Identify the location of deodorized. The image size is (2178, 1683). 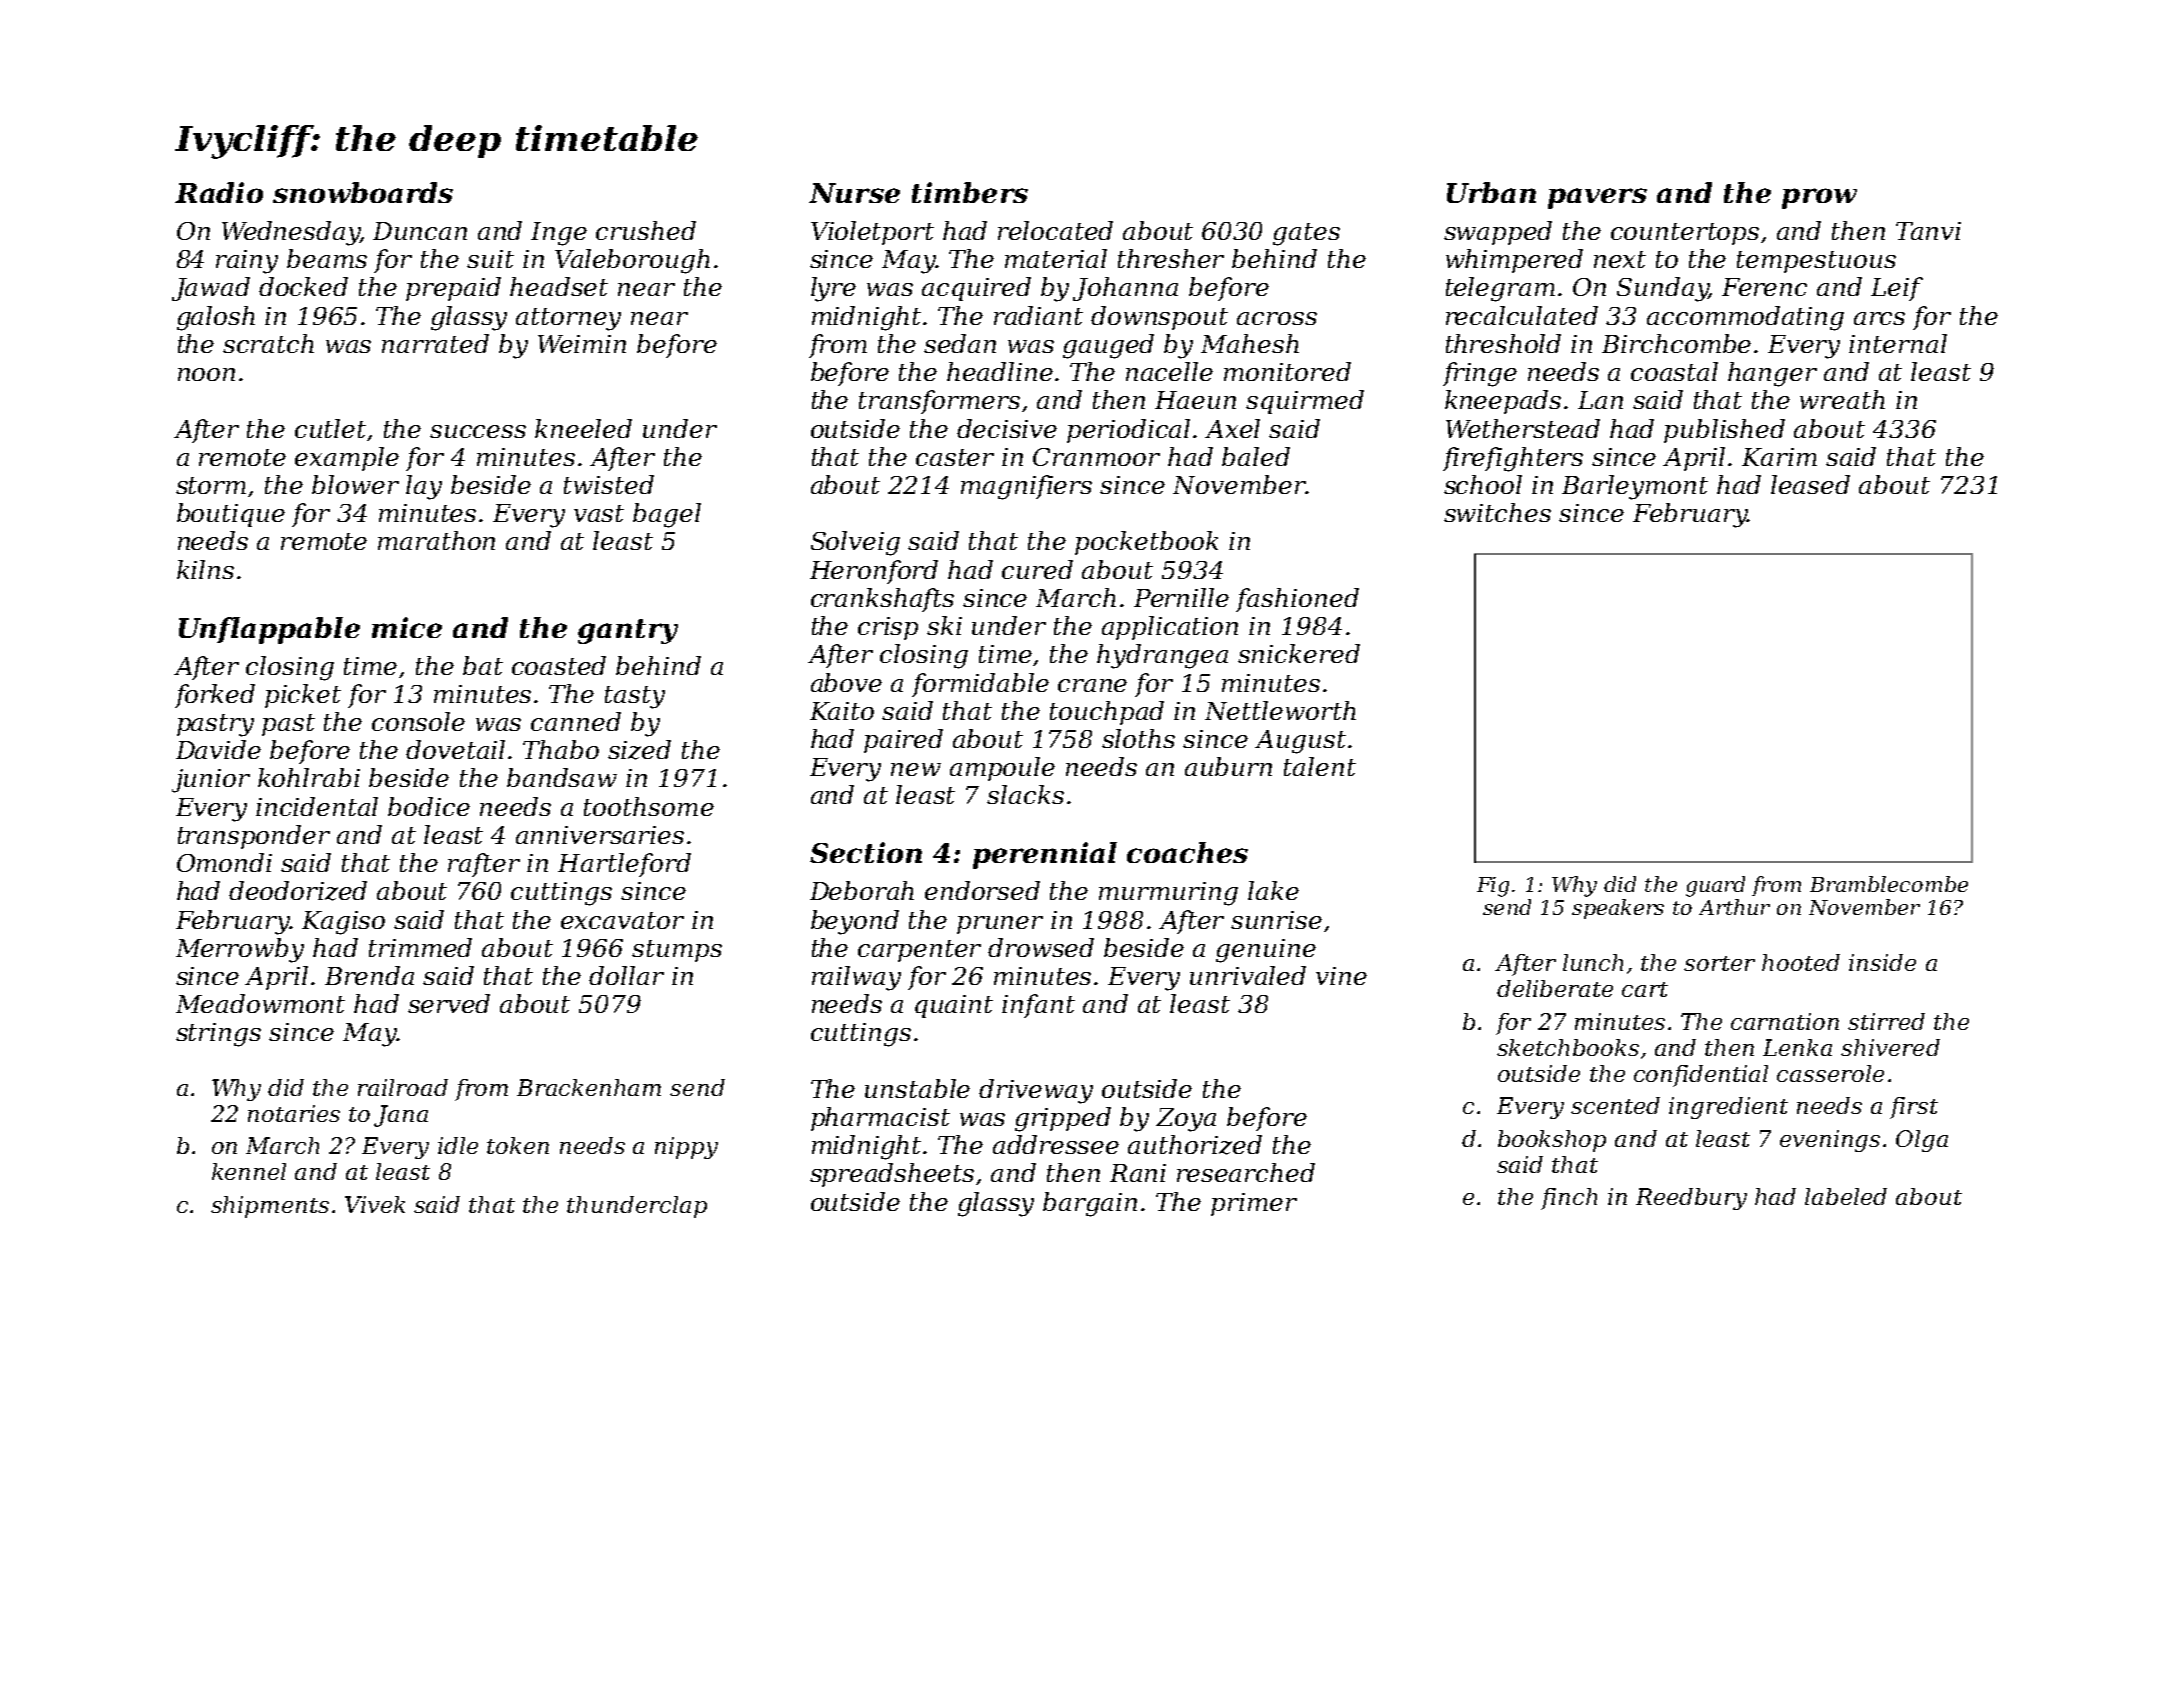
(298, 891).
